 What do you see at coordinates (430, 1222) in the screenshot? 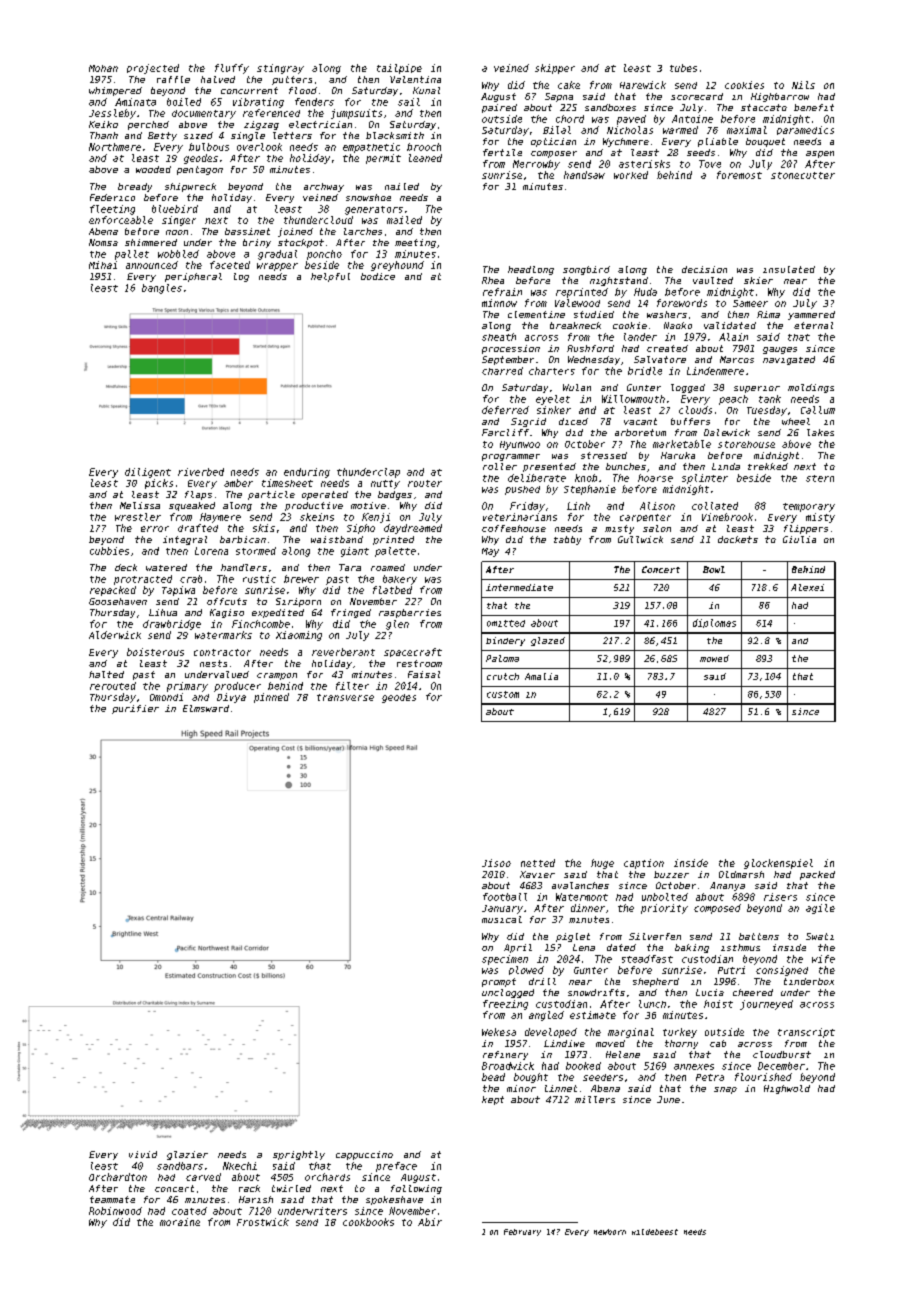
I see `Abir` at bounding box center [430, 1222].
